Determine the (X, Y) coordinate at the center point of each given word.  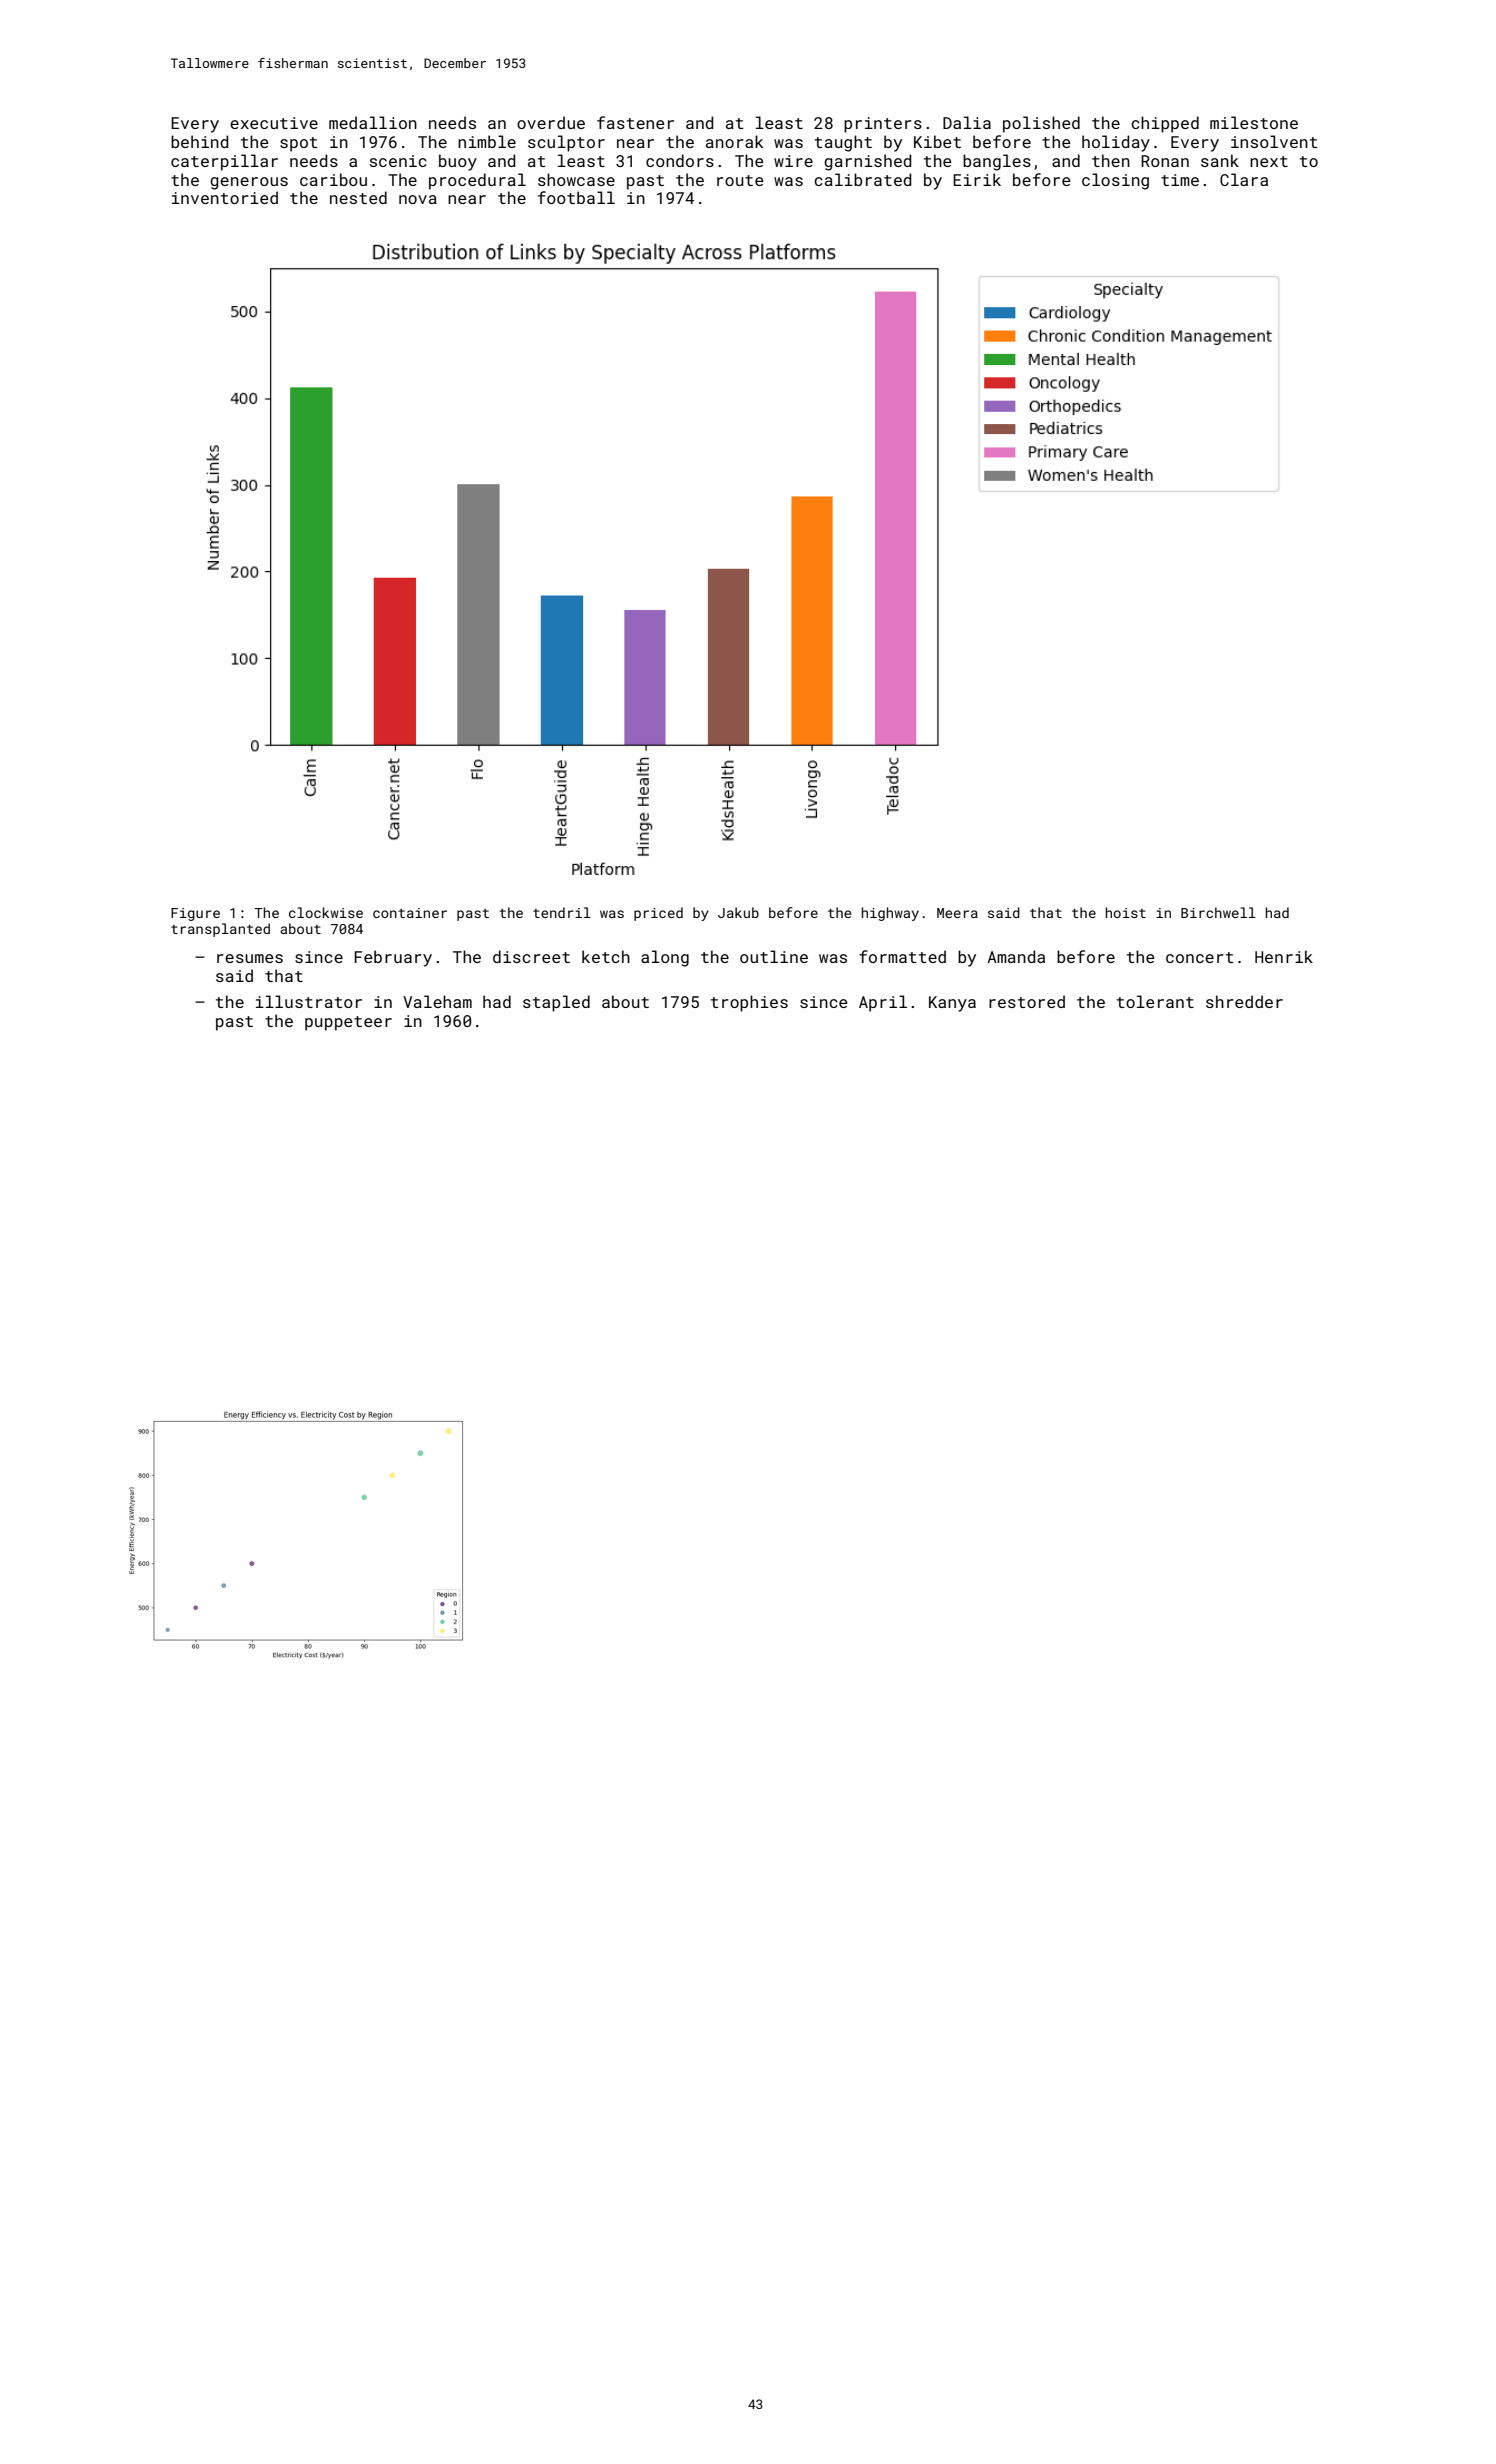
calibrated (862, 179)
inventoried (225, 197)
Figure (195, 914)
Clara (1244, 179)
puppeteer (348, 1023)
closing (1115, 181)
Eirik (977, 179)
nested (358, 197)
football (576, 197)
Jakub (738, 912)
